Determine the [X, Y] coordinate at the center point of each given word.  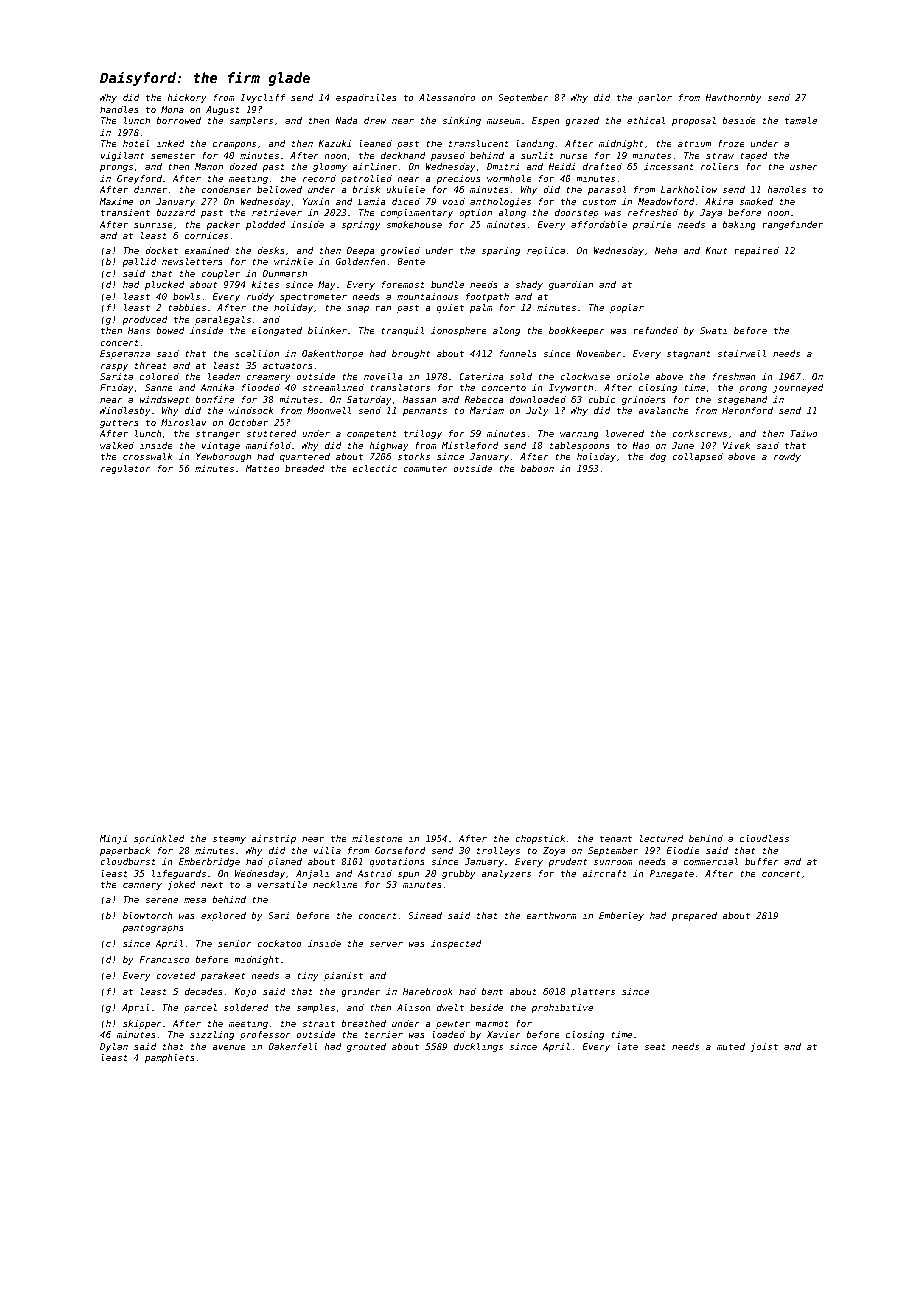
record [319, 178]
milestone [377, 838]
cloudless [764, 838]
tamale [801, 120]
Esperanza [125, 354]
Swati [713, 330]
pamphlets [170, 1058]
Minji [113, 839]
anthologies [500, 202]
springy [361, 225]
